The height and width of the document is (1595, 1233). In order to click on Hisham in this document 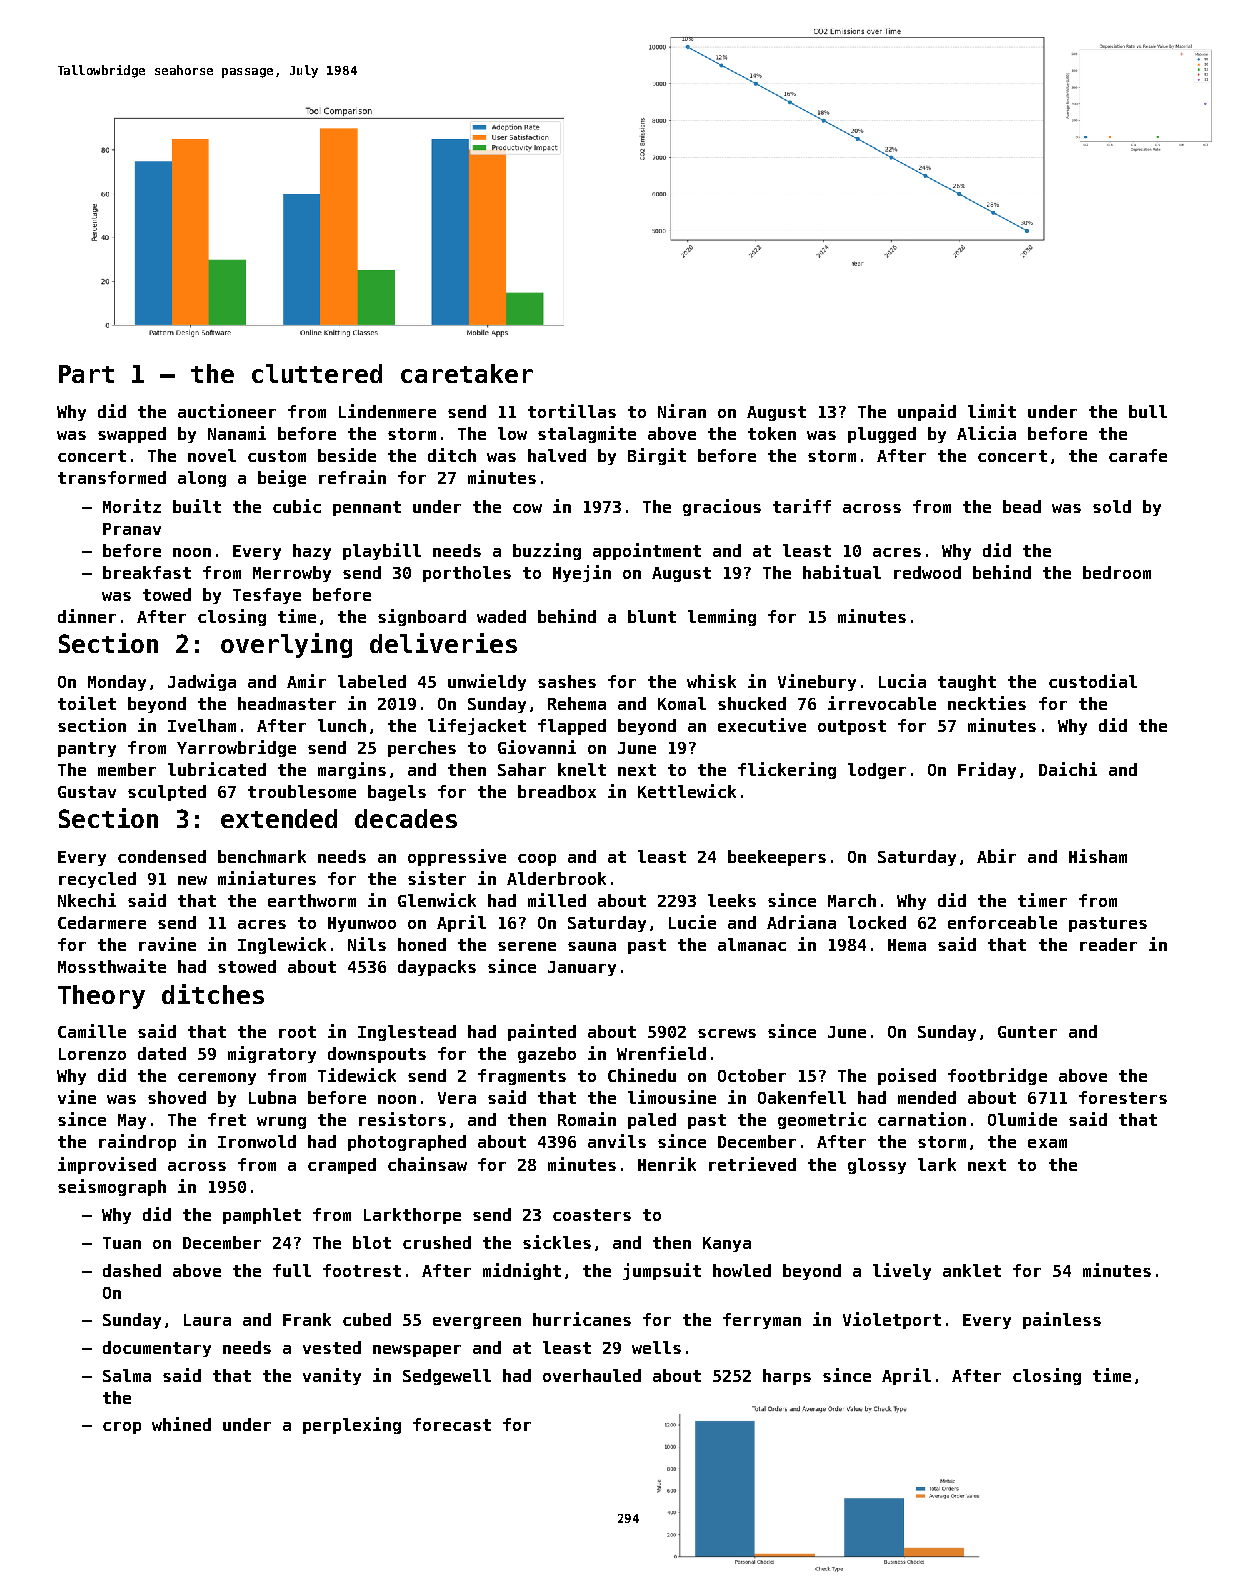, I will do `click(1098, 856)`.
